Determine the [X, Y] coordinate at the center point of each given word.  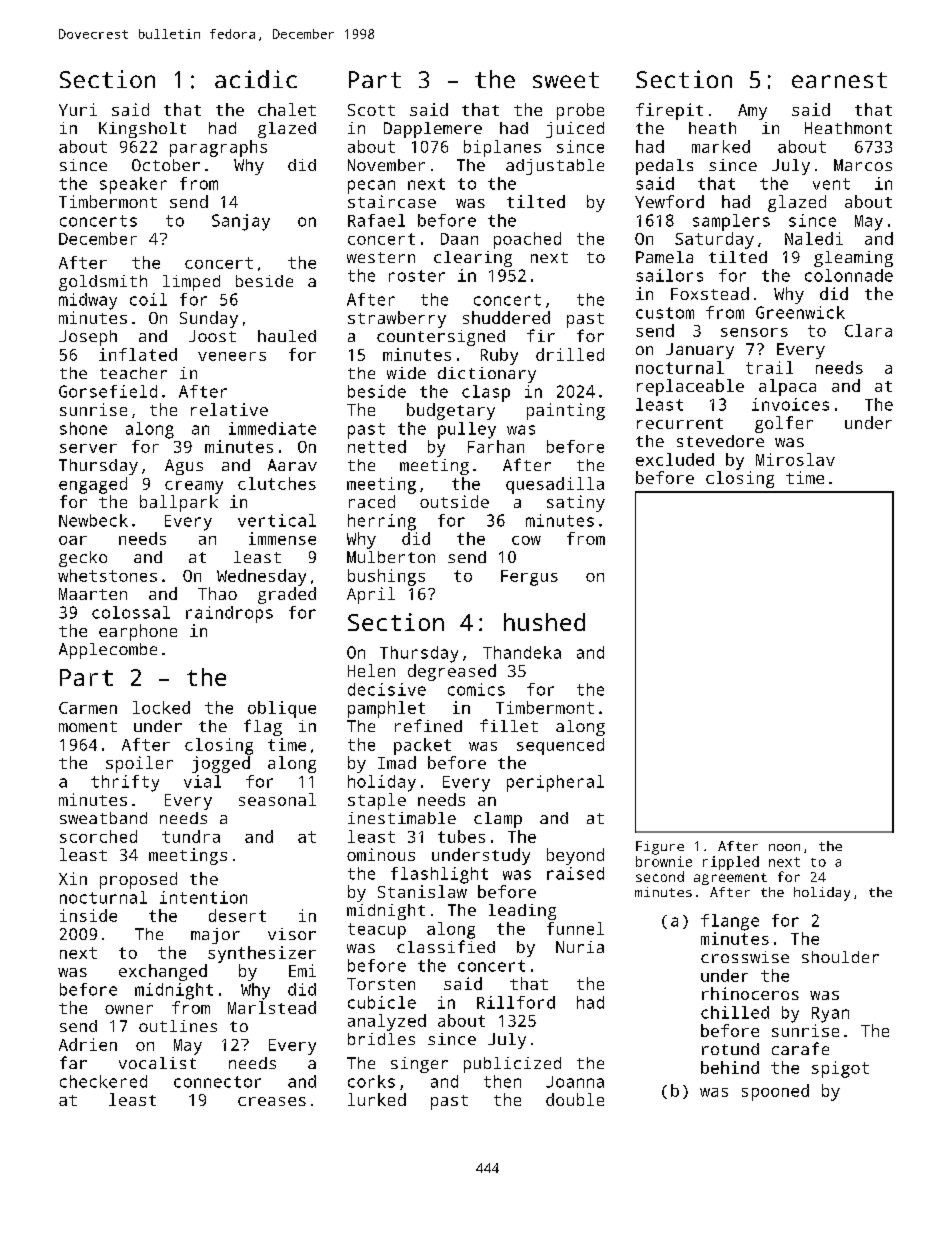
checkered [103, 1081]
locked [161, 707]
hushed [544, 622]
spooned [775, 1092]
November [386, 165]
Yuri [78, 109]
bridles [381, 1039]
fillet [509, 725]
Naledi [814, 238]
